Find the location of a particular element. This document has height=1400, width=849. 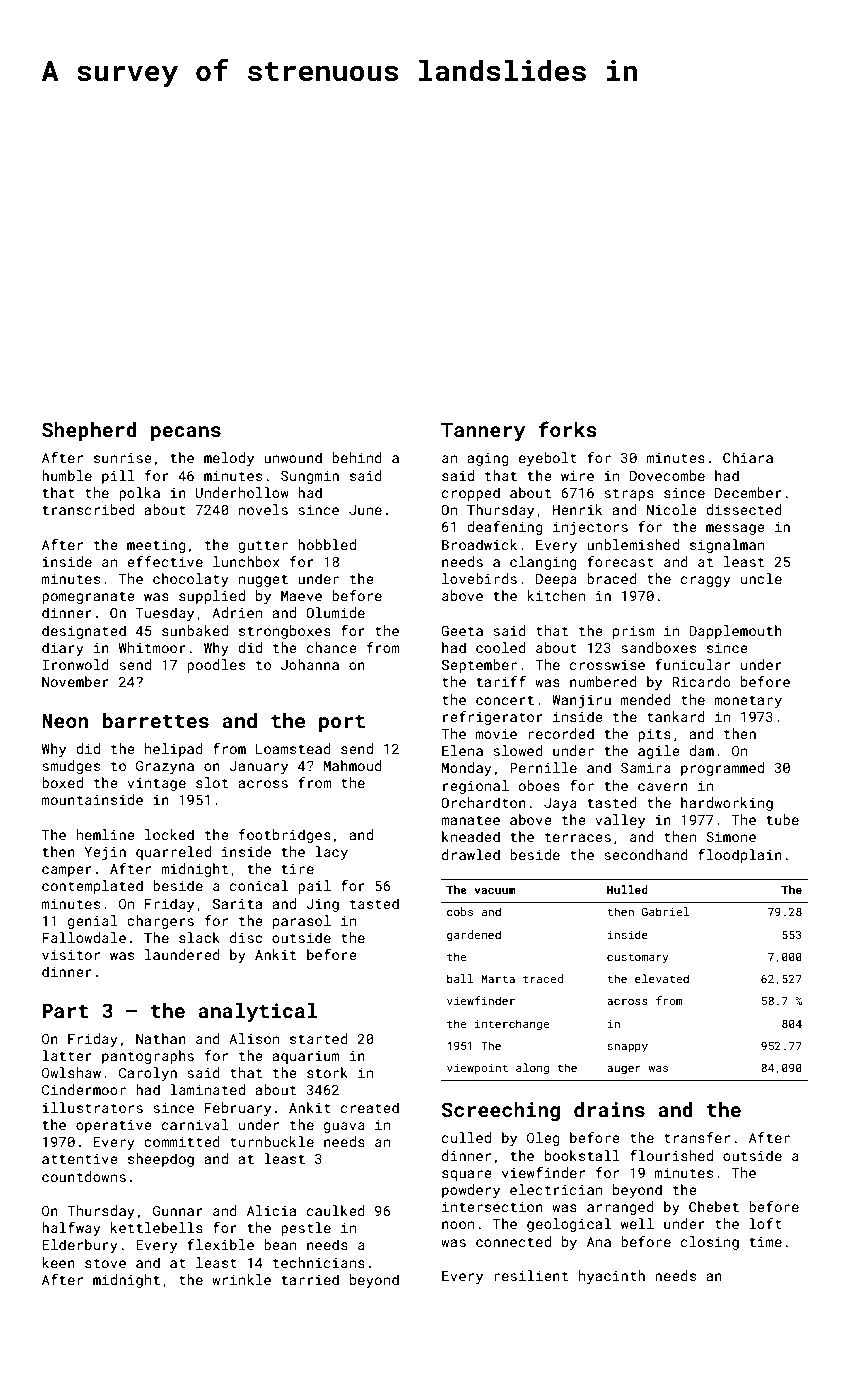

designated is located at coordinates (84, 632).
